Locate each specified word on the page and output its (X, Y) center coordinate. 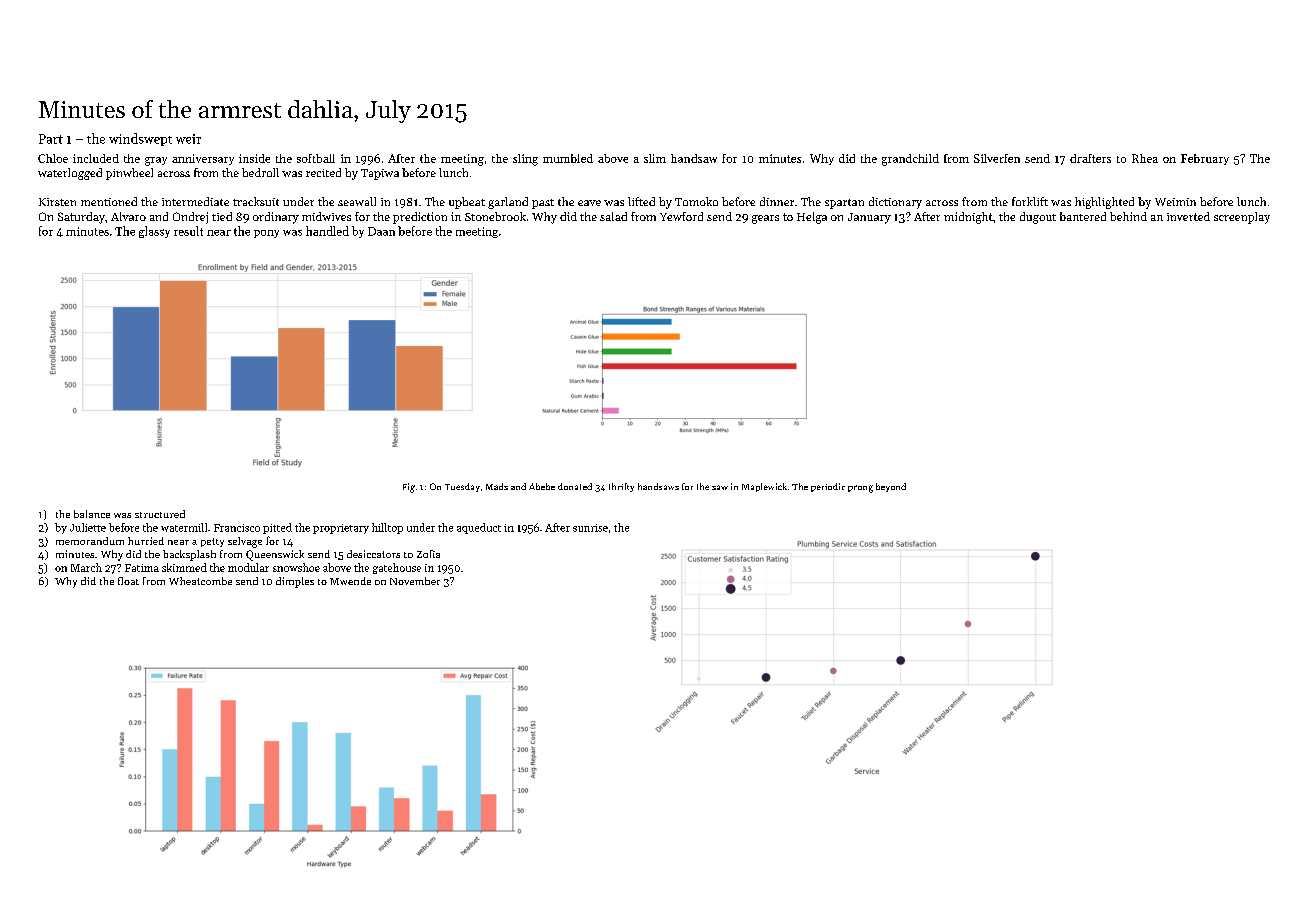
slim (655, 158)
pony (266, 234)
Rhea (1145, 158)
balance (92, 514)
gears (765, 219)
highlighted (1104, 203)
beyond (891, 487)
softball (316, 158)
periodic (828, 487)
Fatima (142, 568)
